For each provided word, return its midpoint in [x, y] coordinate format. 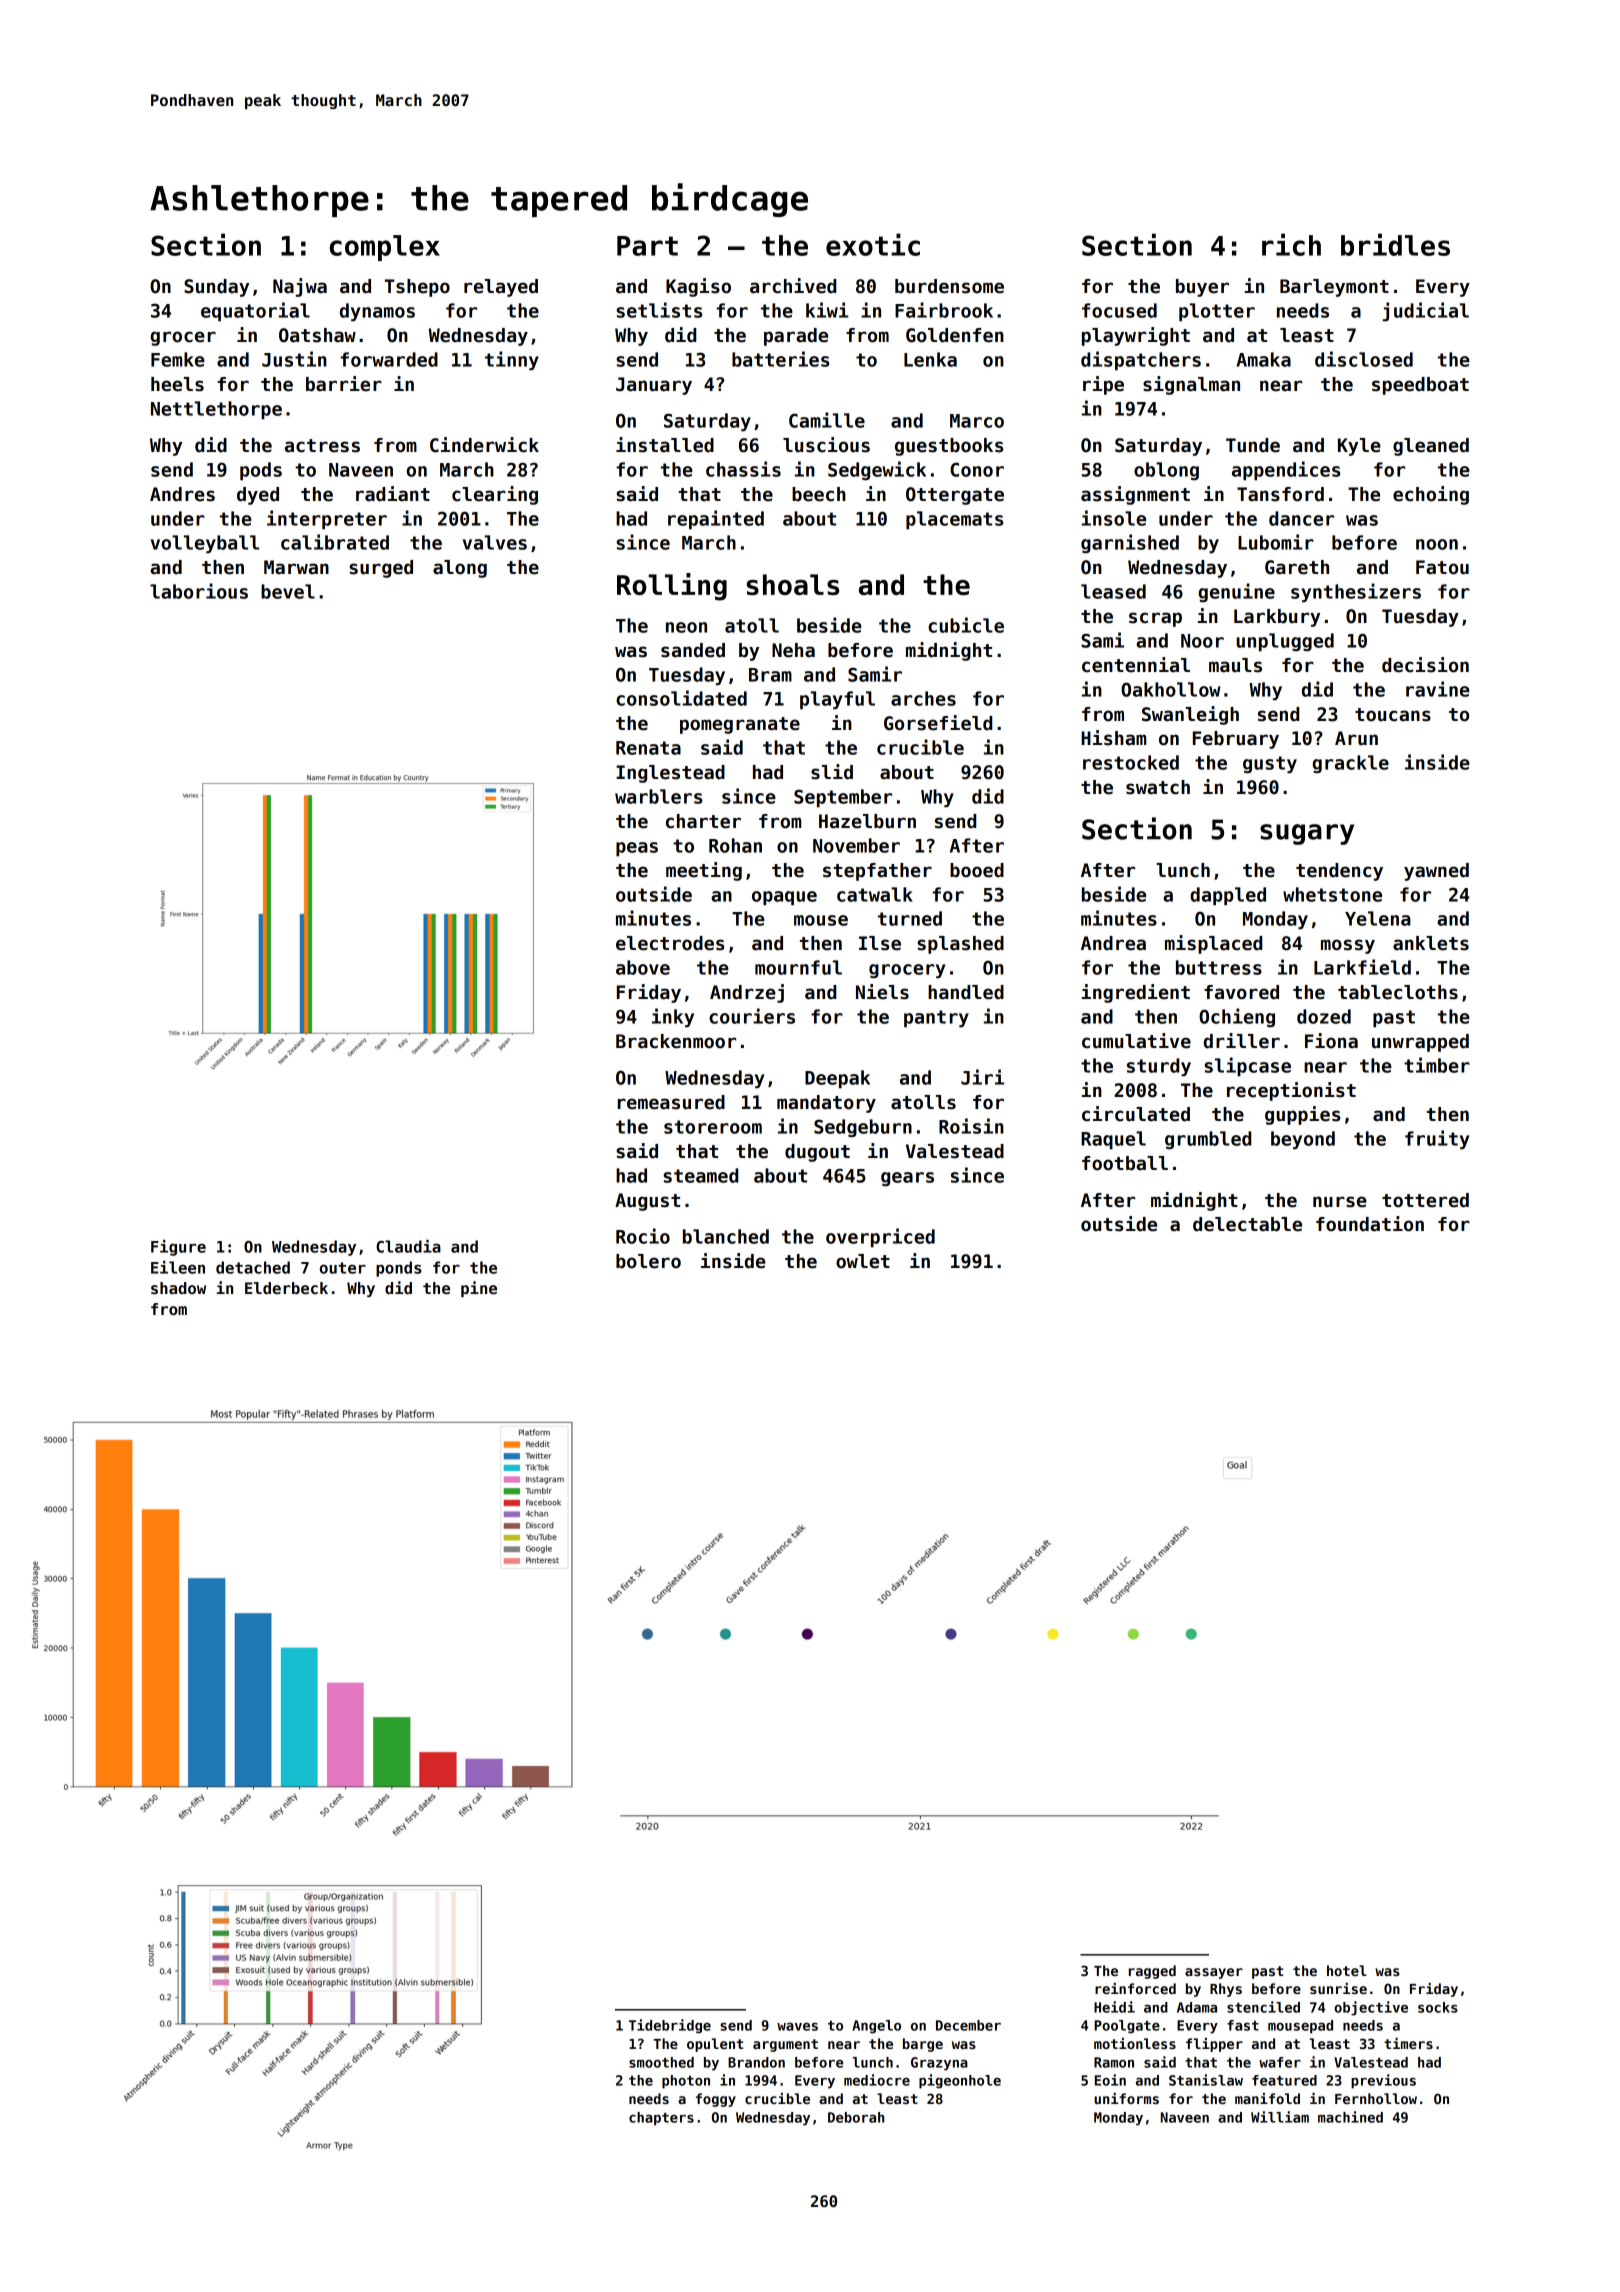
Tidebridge [670, 2026]
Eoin [1110, 2080]
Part [647, 246]
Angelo [876, 2027]
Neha [793, 650]
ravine [1438, 689]
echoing [1431, 495]
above [643, 967]
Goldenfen [955, 335]
